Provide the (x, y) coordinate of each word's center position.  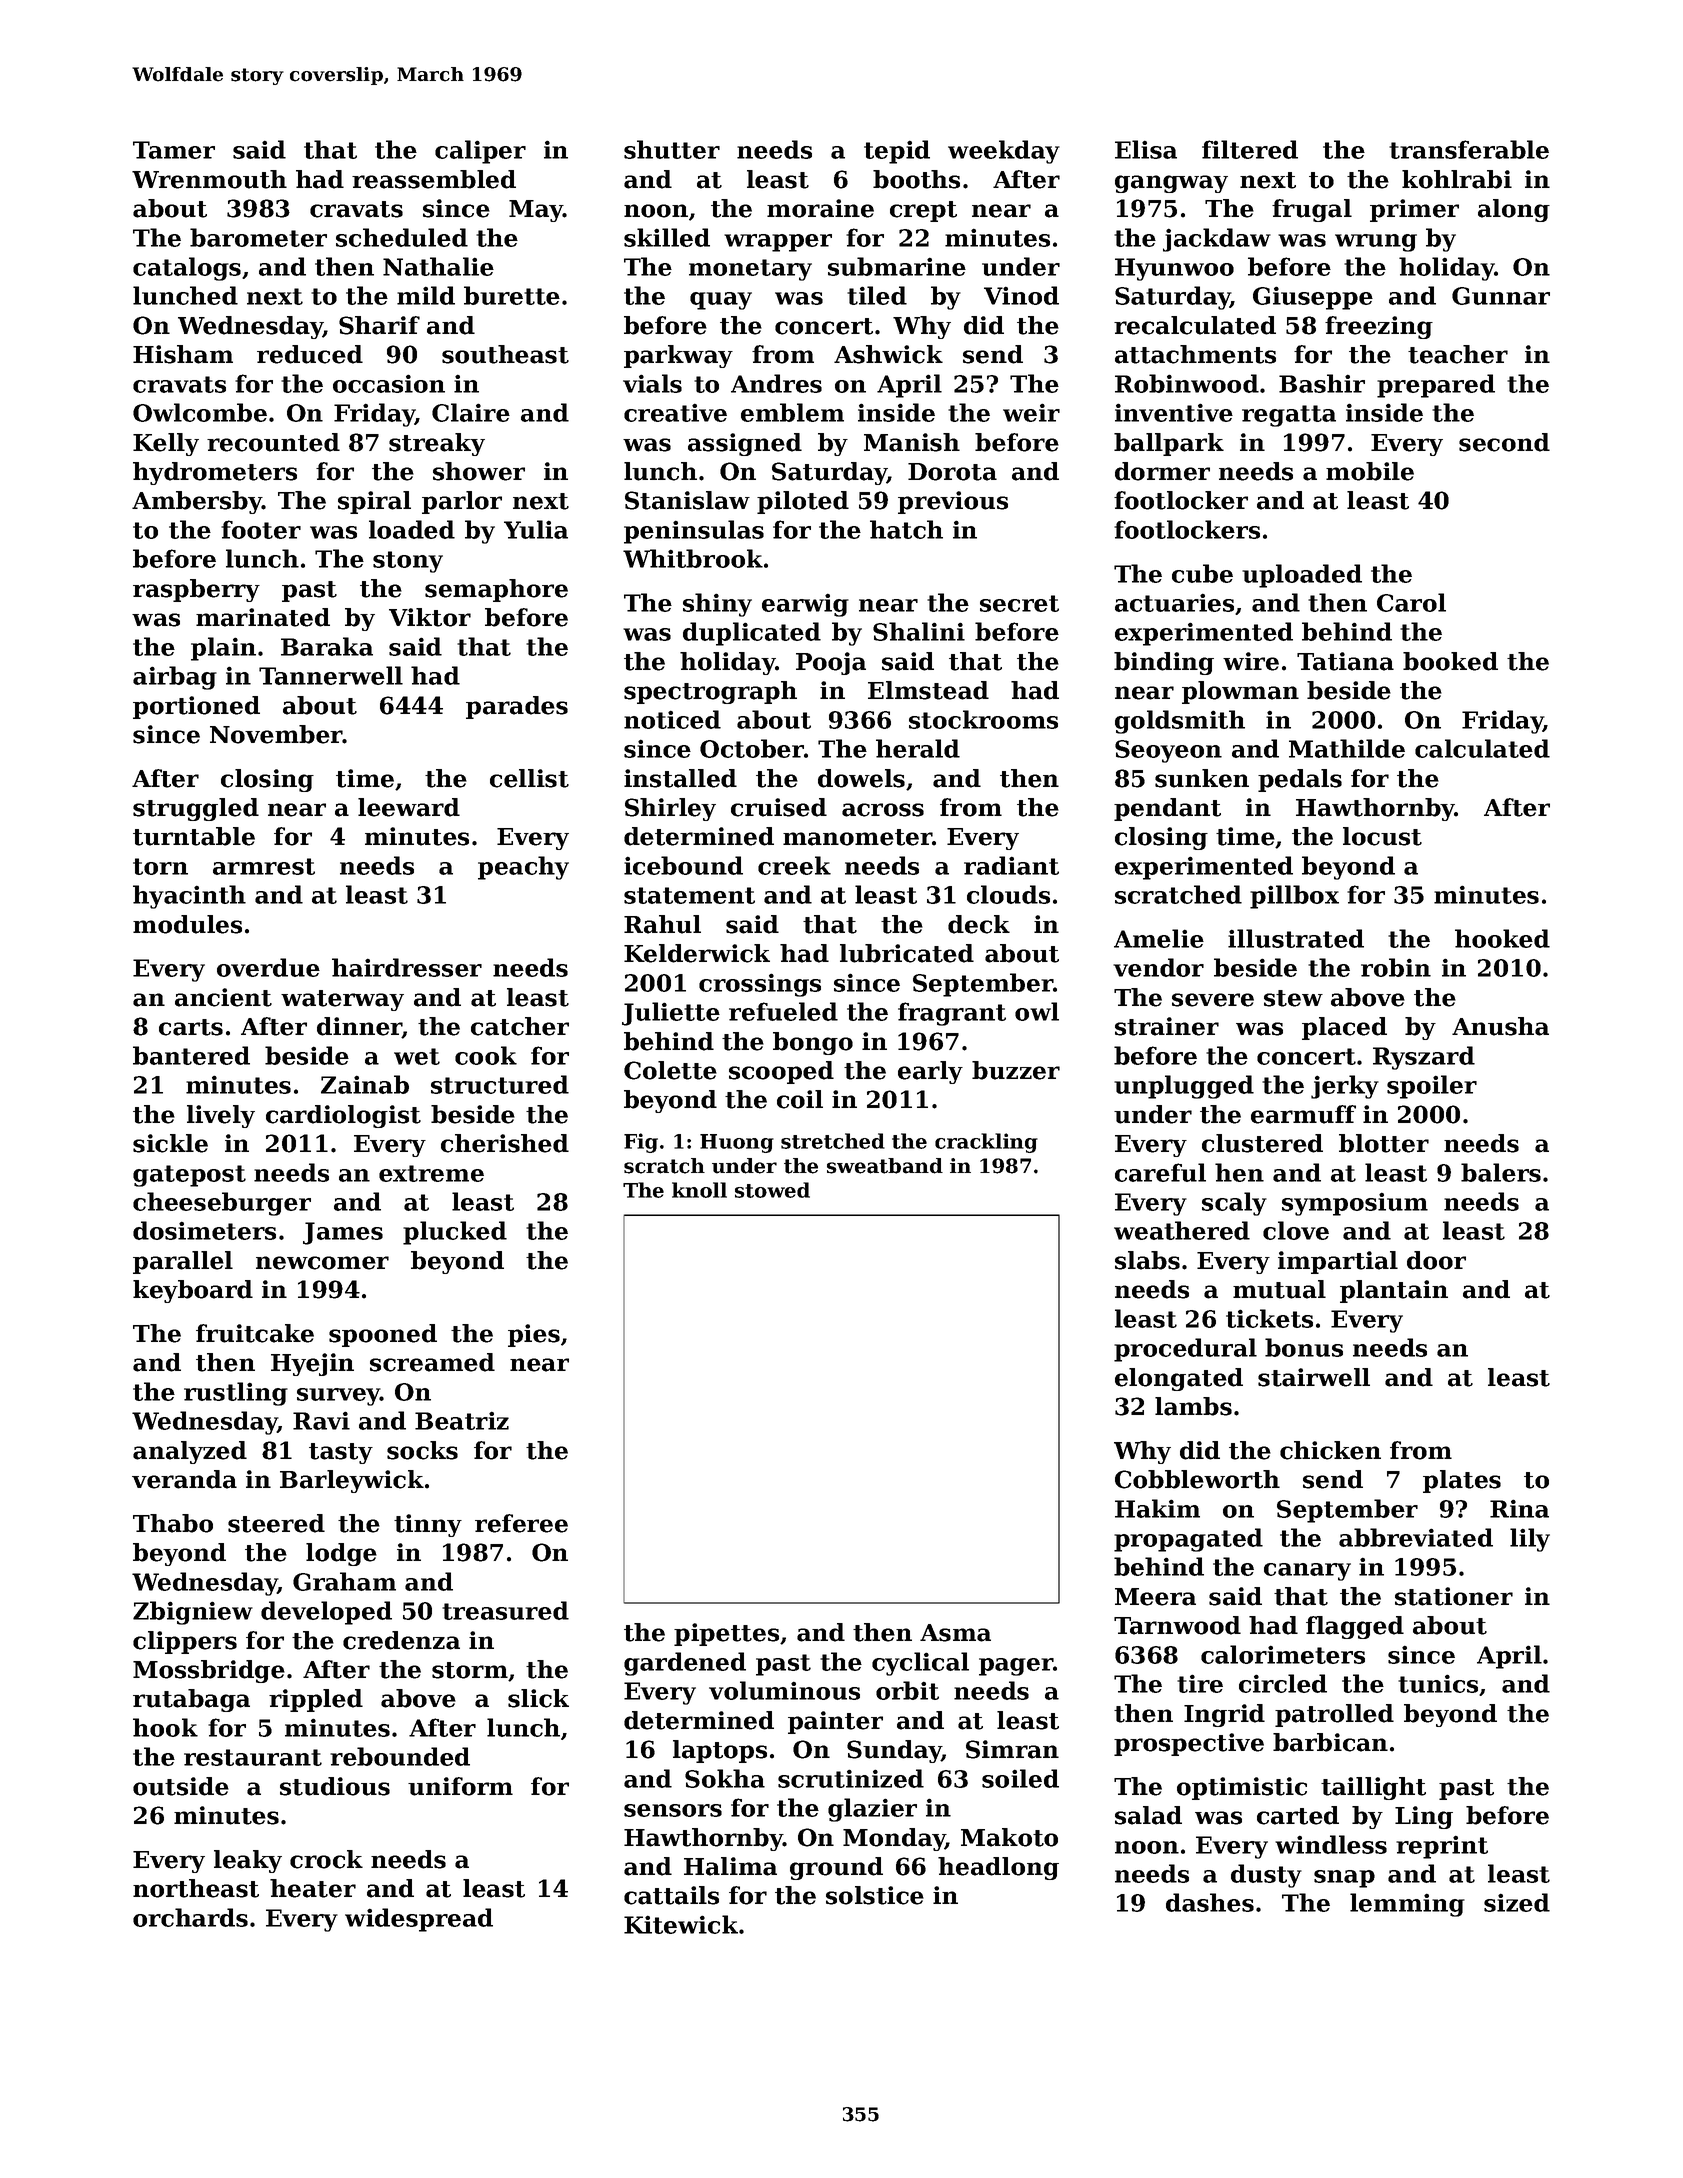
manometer (858, 837)
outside (181, 1786)
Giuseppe (1313, 298)
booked (1450, 661)
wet (417, 1056)
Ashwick (888, 354)
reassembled (434, 179)
